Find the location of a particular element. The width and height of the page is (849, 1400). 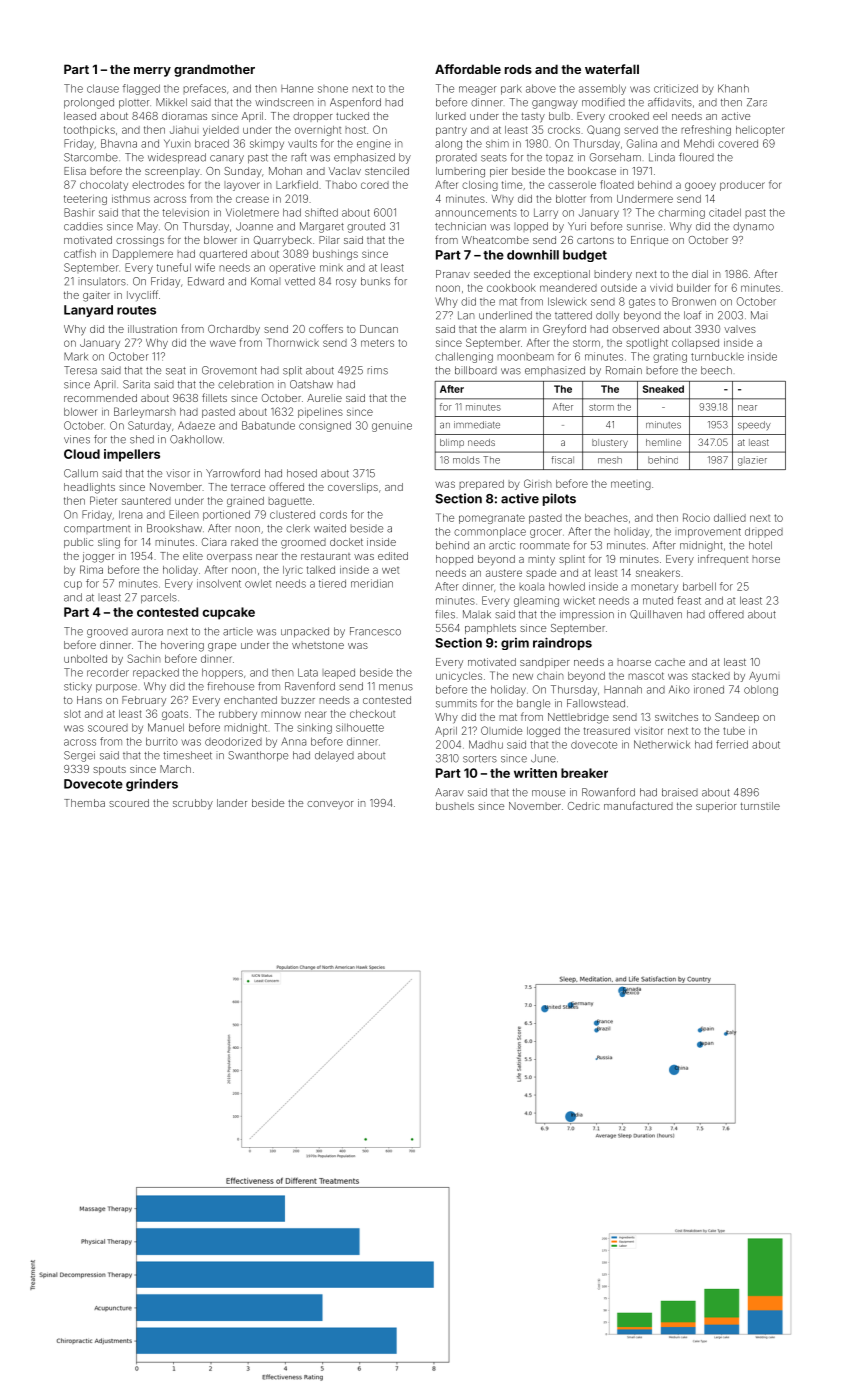

jogger is located at coordinates (98, 557).
